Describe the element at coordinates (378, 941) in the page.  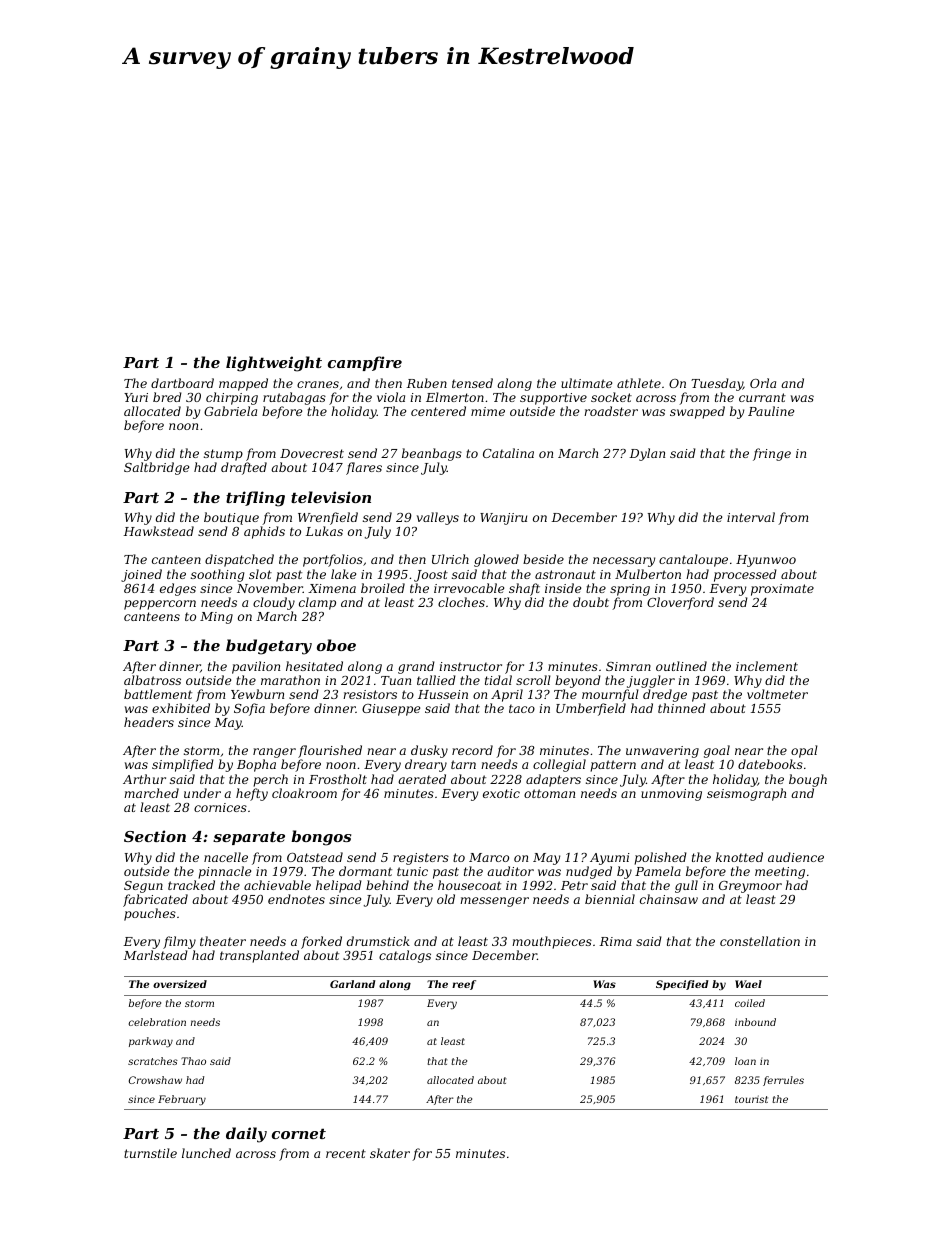
I see `drumstick` at that location.
